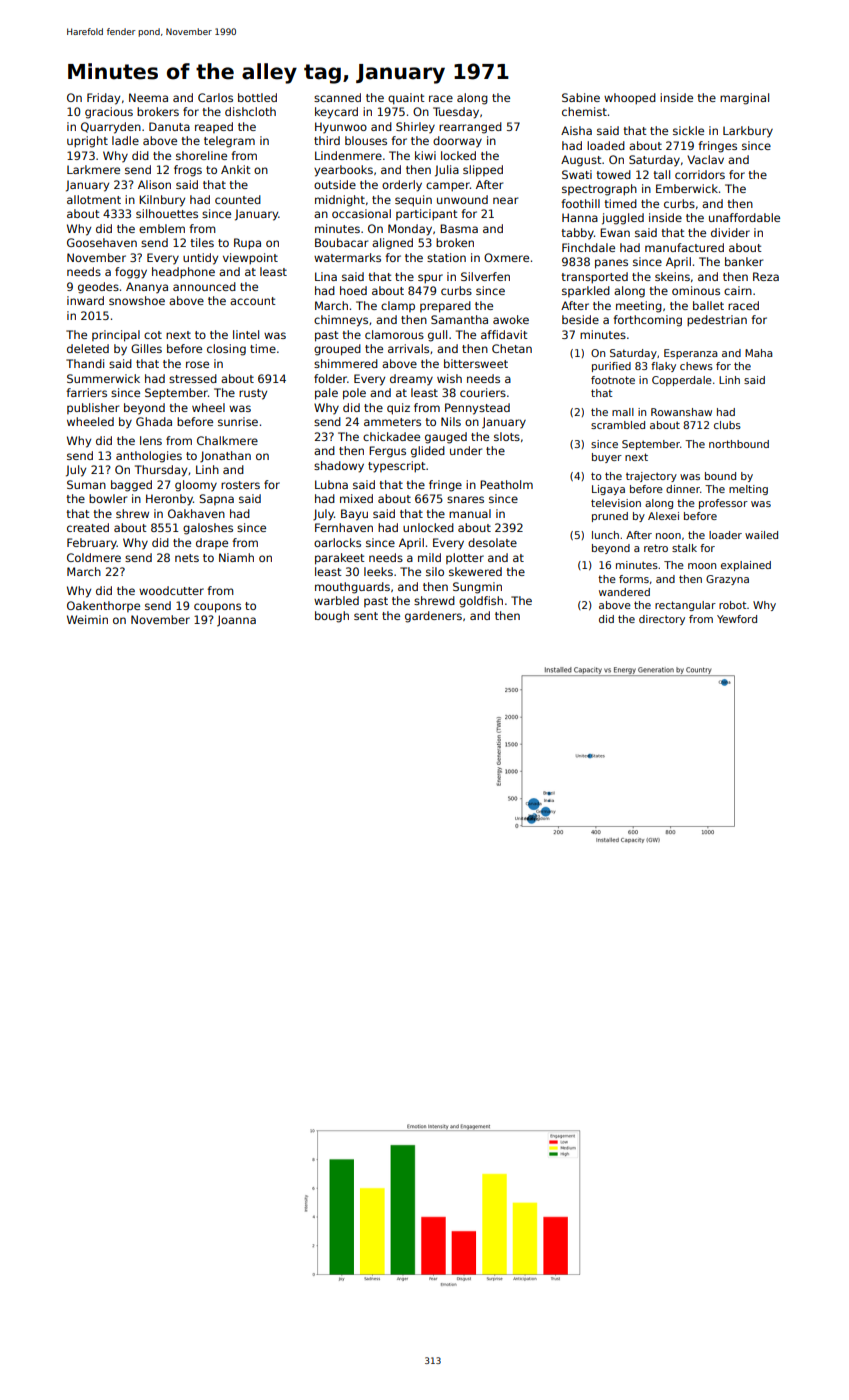 Image resolution: width=849 pixels, height=1400 pixels. What do you see at coordinates (616, 503) in the screenshot?
I see `television` at bounding box center [616, 503].
